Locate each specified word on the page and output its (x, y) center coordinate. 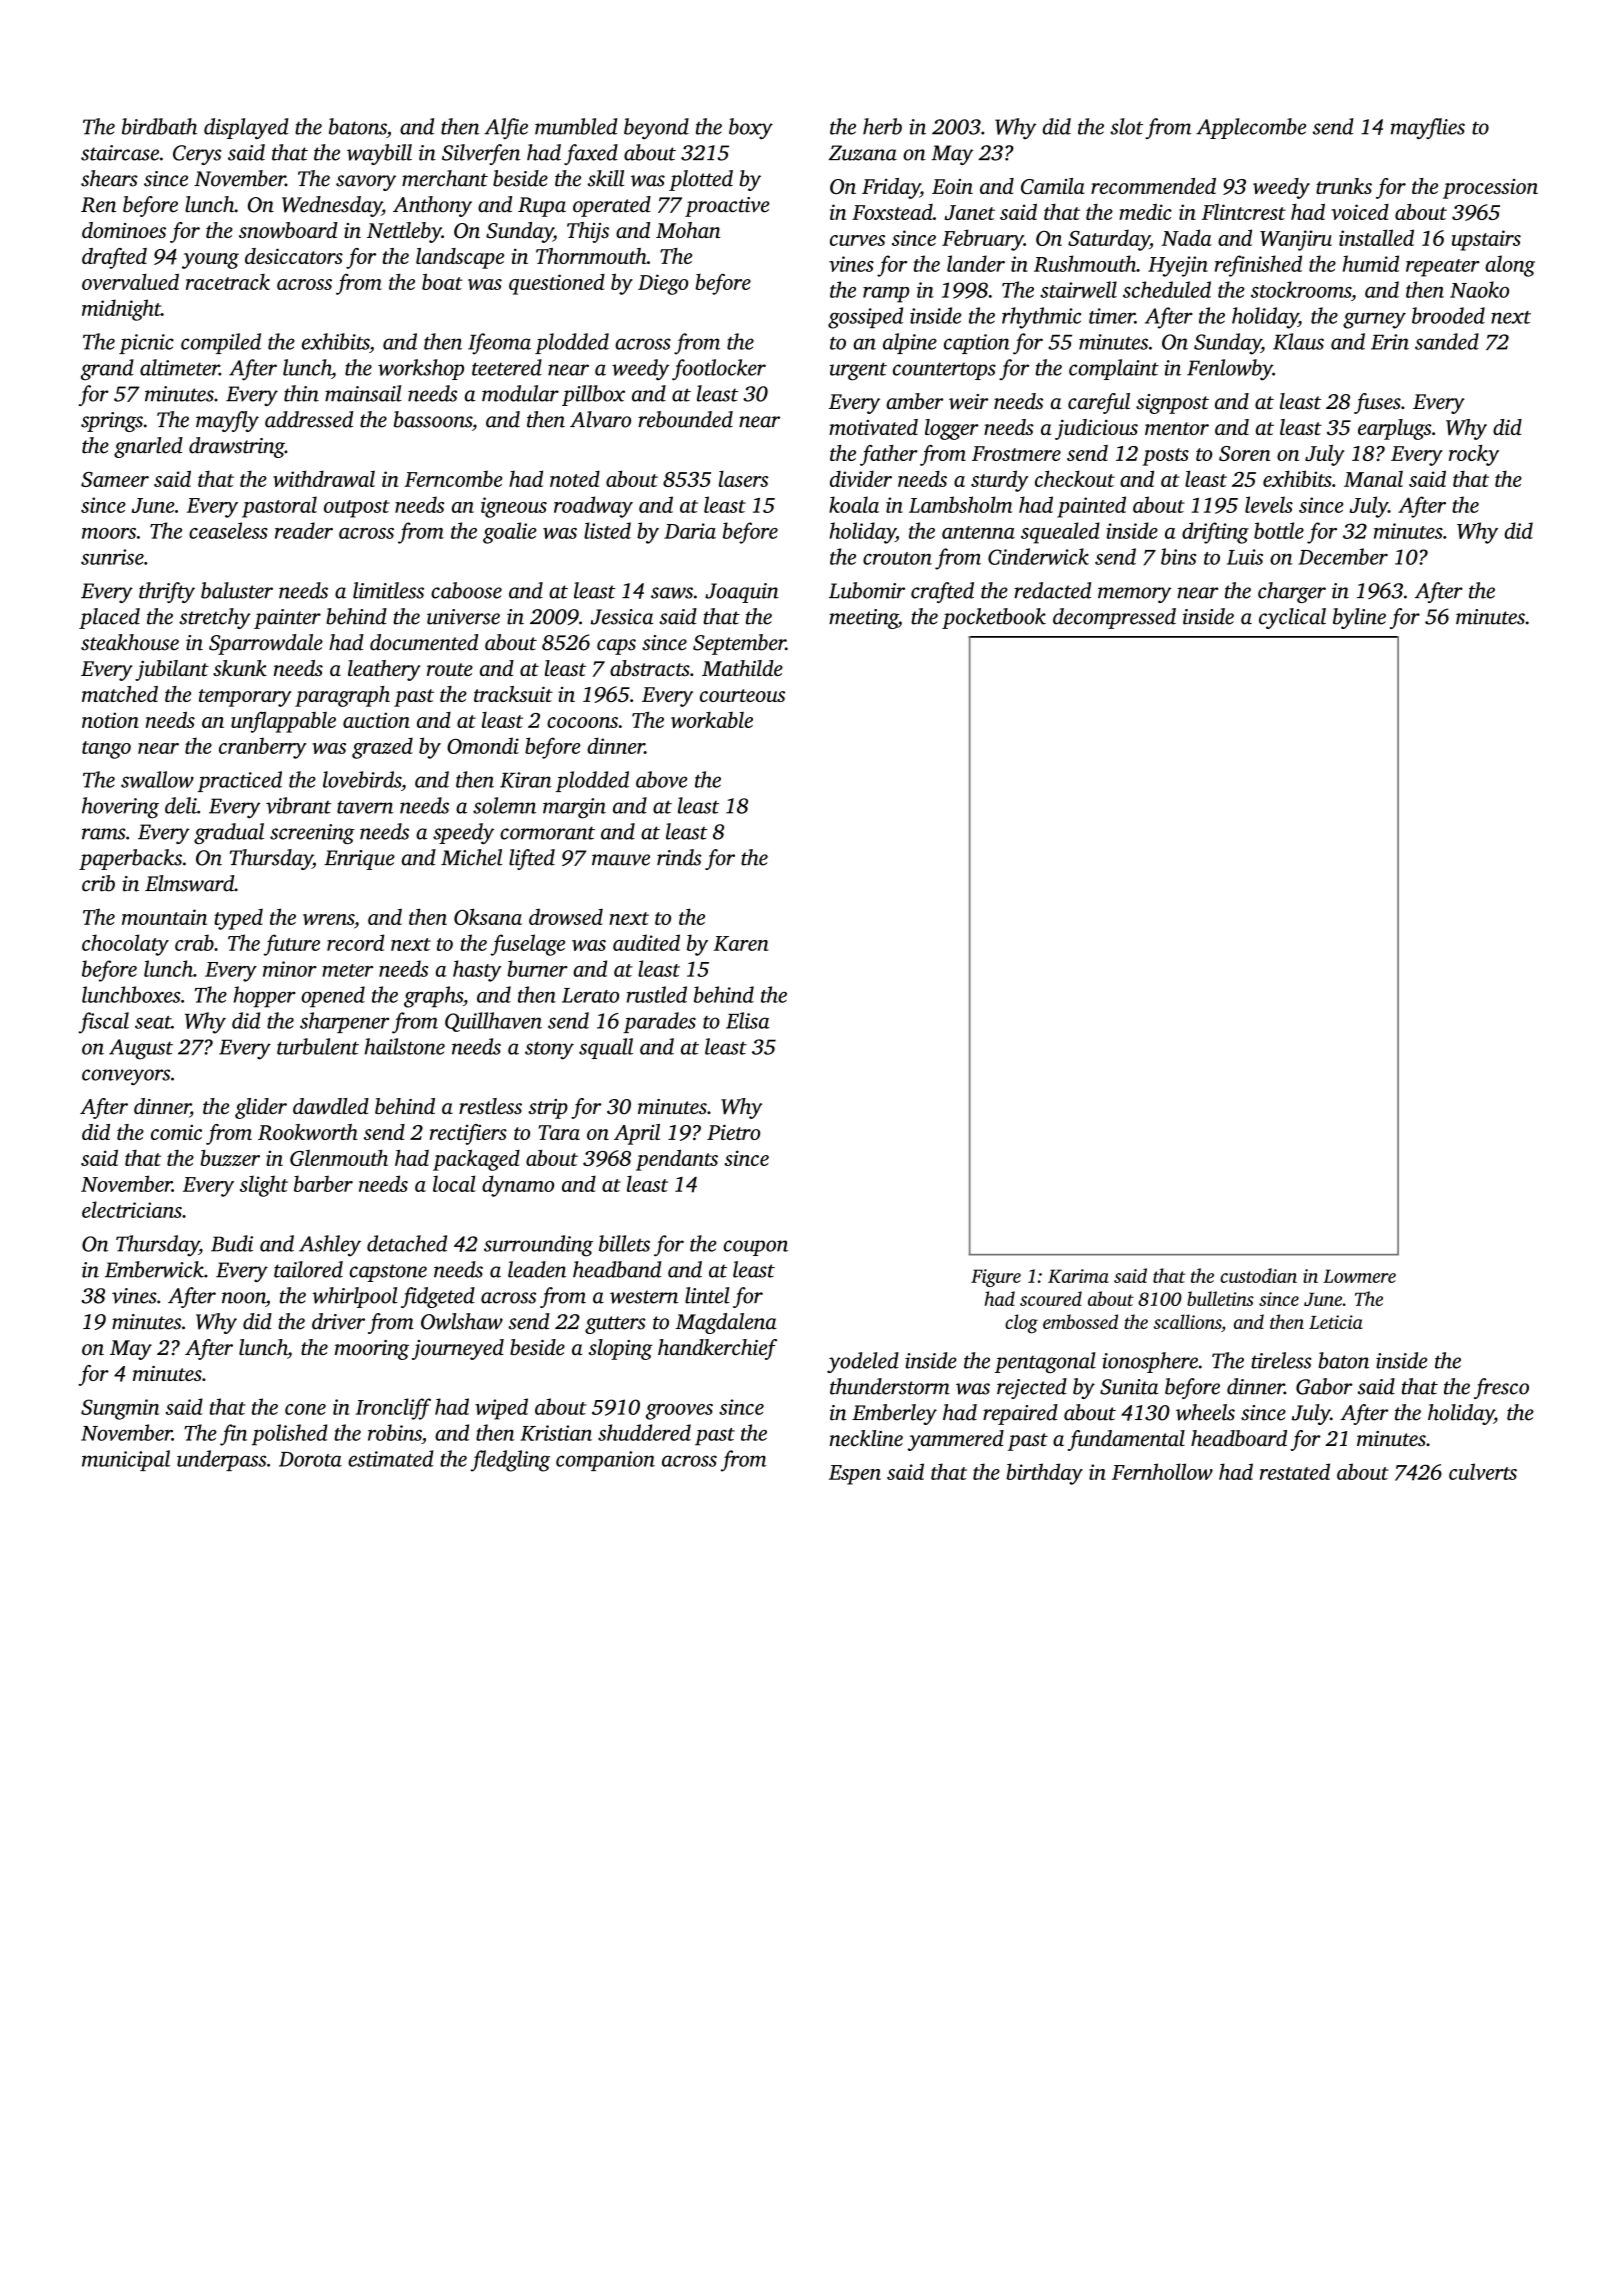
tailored (308, 1269)
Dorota (310, 1459)
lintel (707, 1295)
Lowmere (1359, 1276)
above (661, 779)
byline (1359, 618)
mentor (1177, 428)
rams (104, 834)
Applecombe (1251, 128)
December (1343, 556)
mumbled (576, 126)
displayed (246, 128)
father (889, 455)
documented (424, 642)
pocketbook (994, 618)
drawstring (237, 447)
